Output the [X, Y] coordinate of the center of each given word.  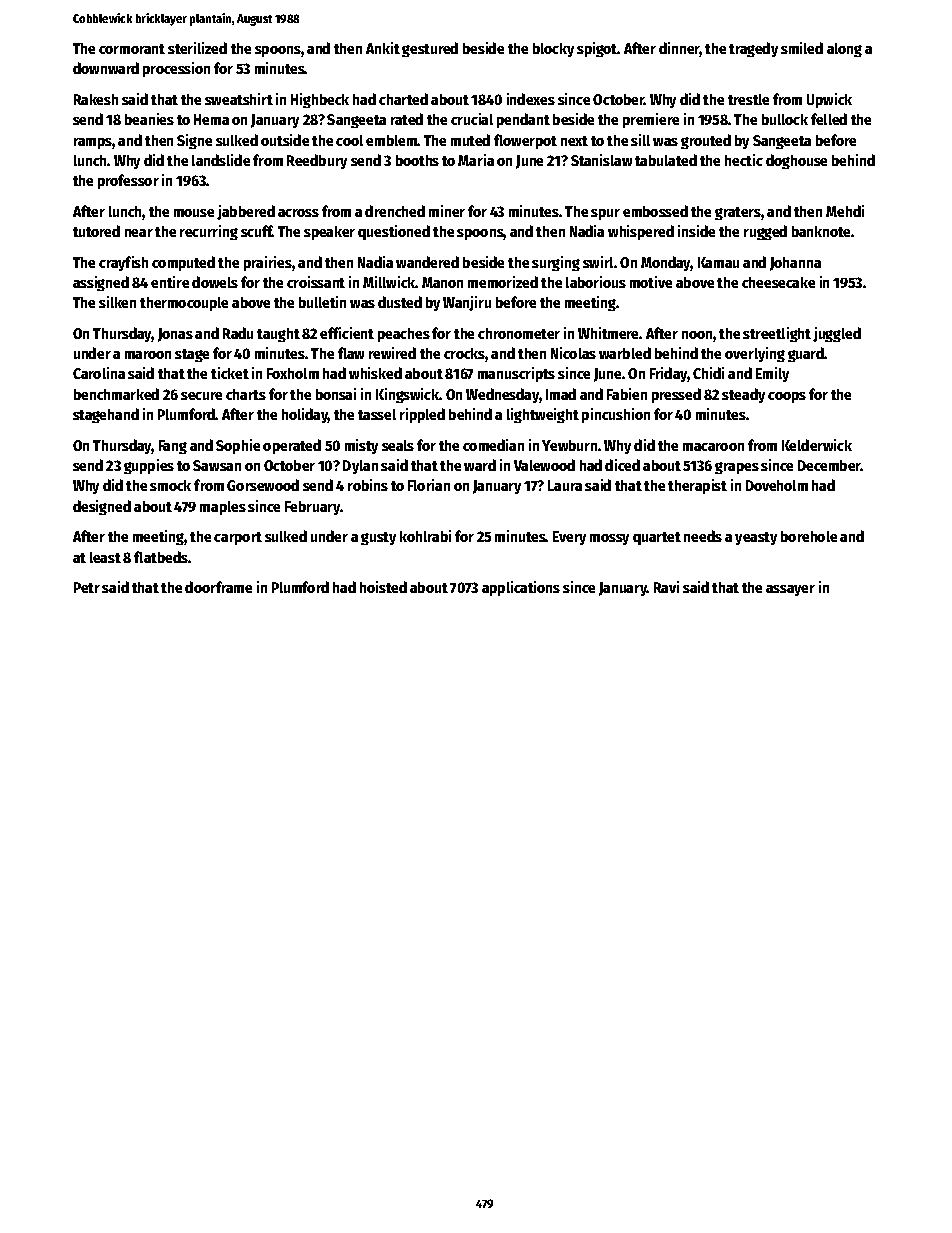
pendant [523, 120]
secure [201, 396]
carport [238, 538]
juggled [837, 334]
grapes [737, 468]
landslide [221, 160]
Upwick [829, 100]
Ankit [383, 48]
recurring [209, 232]
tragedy [753, 49]
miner [447, 211]
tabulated [666, 160]
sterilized [197, 48]
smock [170, 485]
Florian [429, 485]
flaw [351, 353]
